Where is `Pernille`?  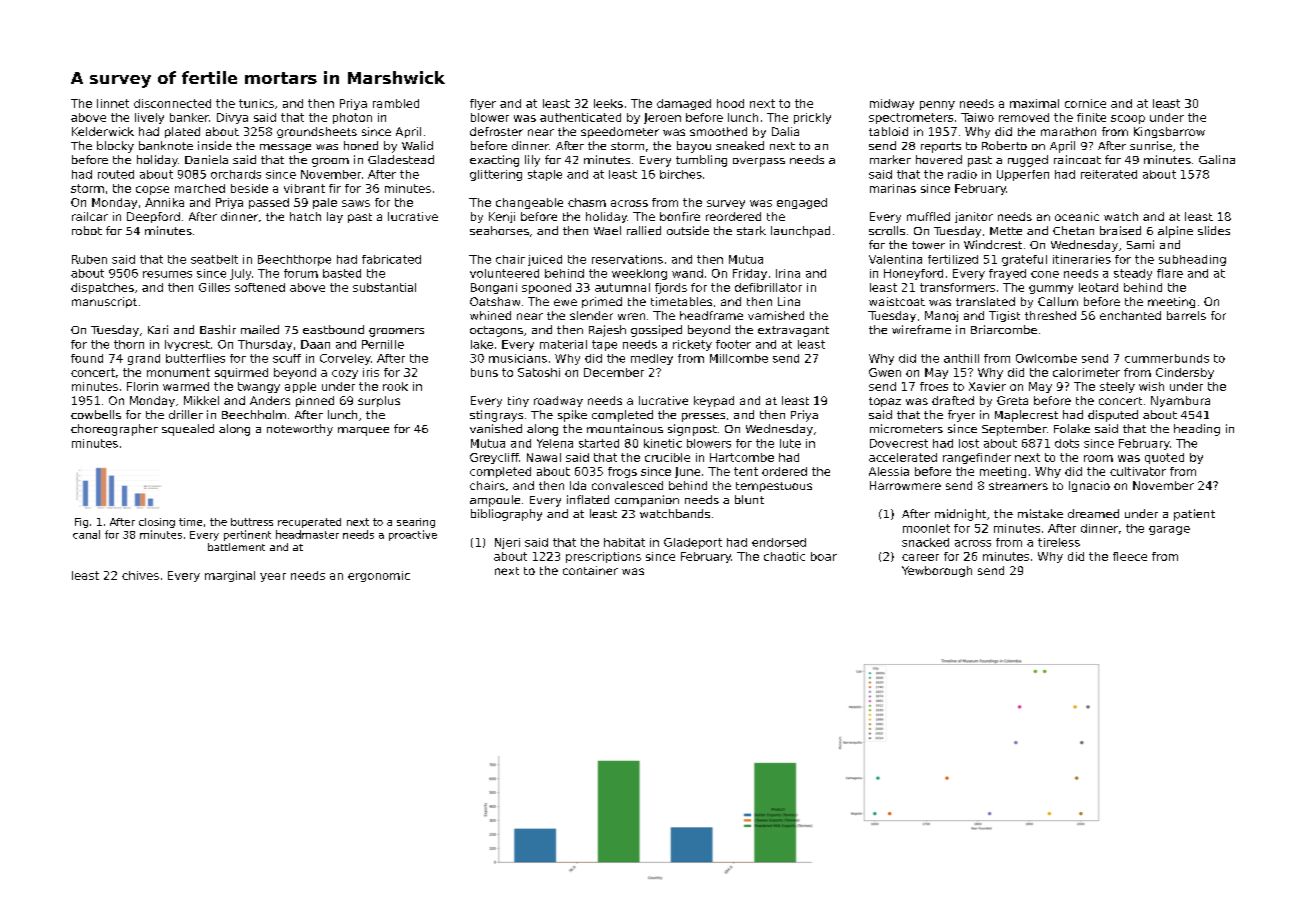
Pernille is located at coordinates (383, 344).
